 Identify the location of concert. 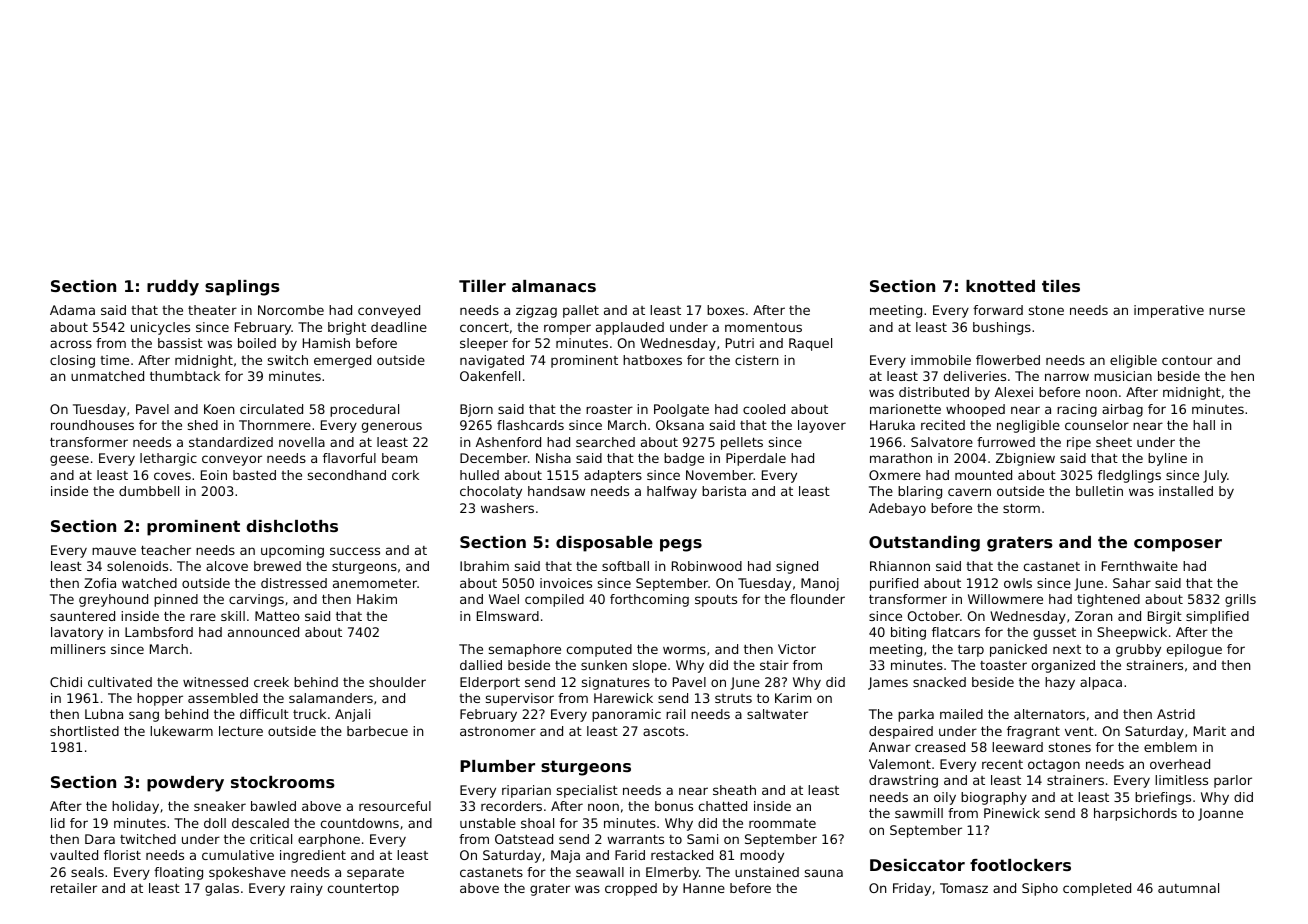
(484, 327).
